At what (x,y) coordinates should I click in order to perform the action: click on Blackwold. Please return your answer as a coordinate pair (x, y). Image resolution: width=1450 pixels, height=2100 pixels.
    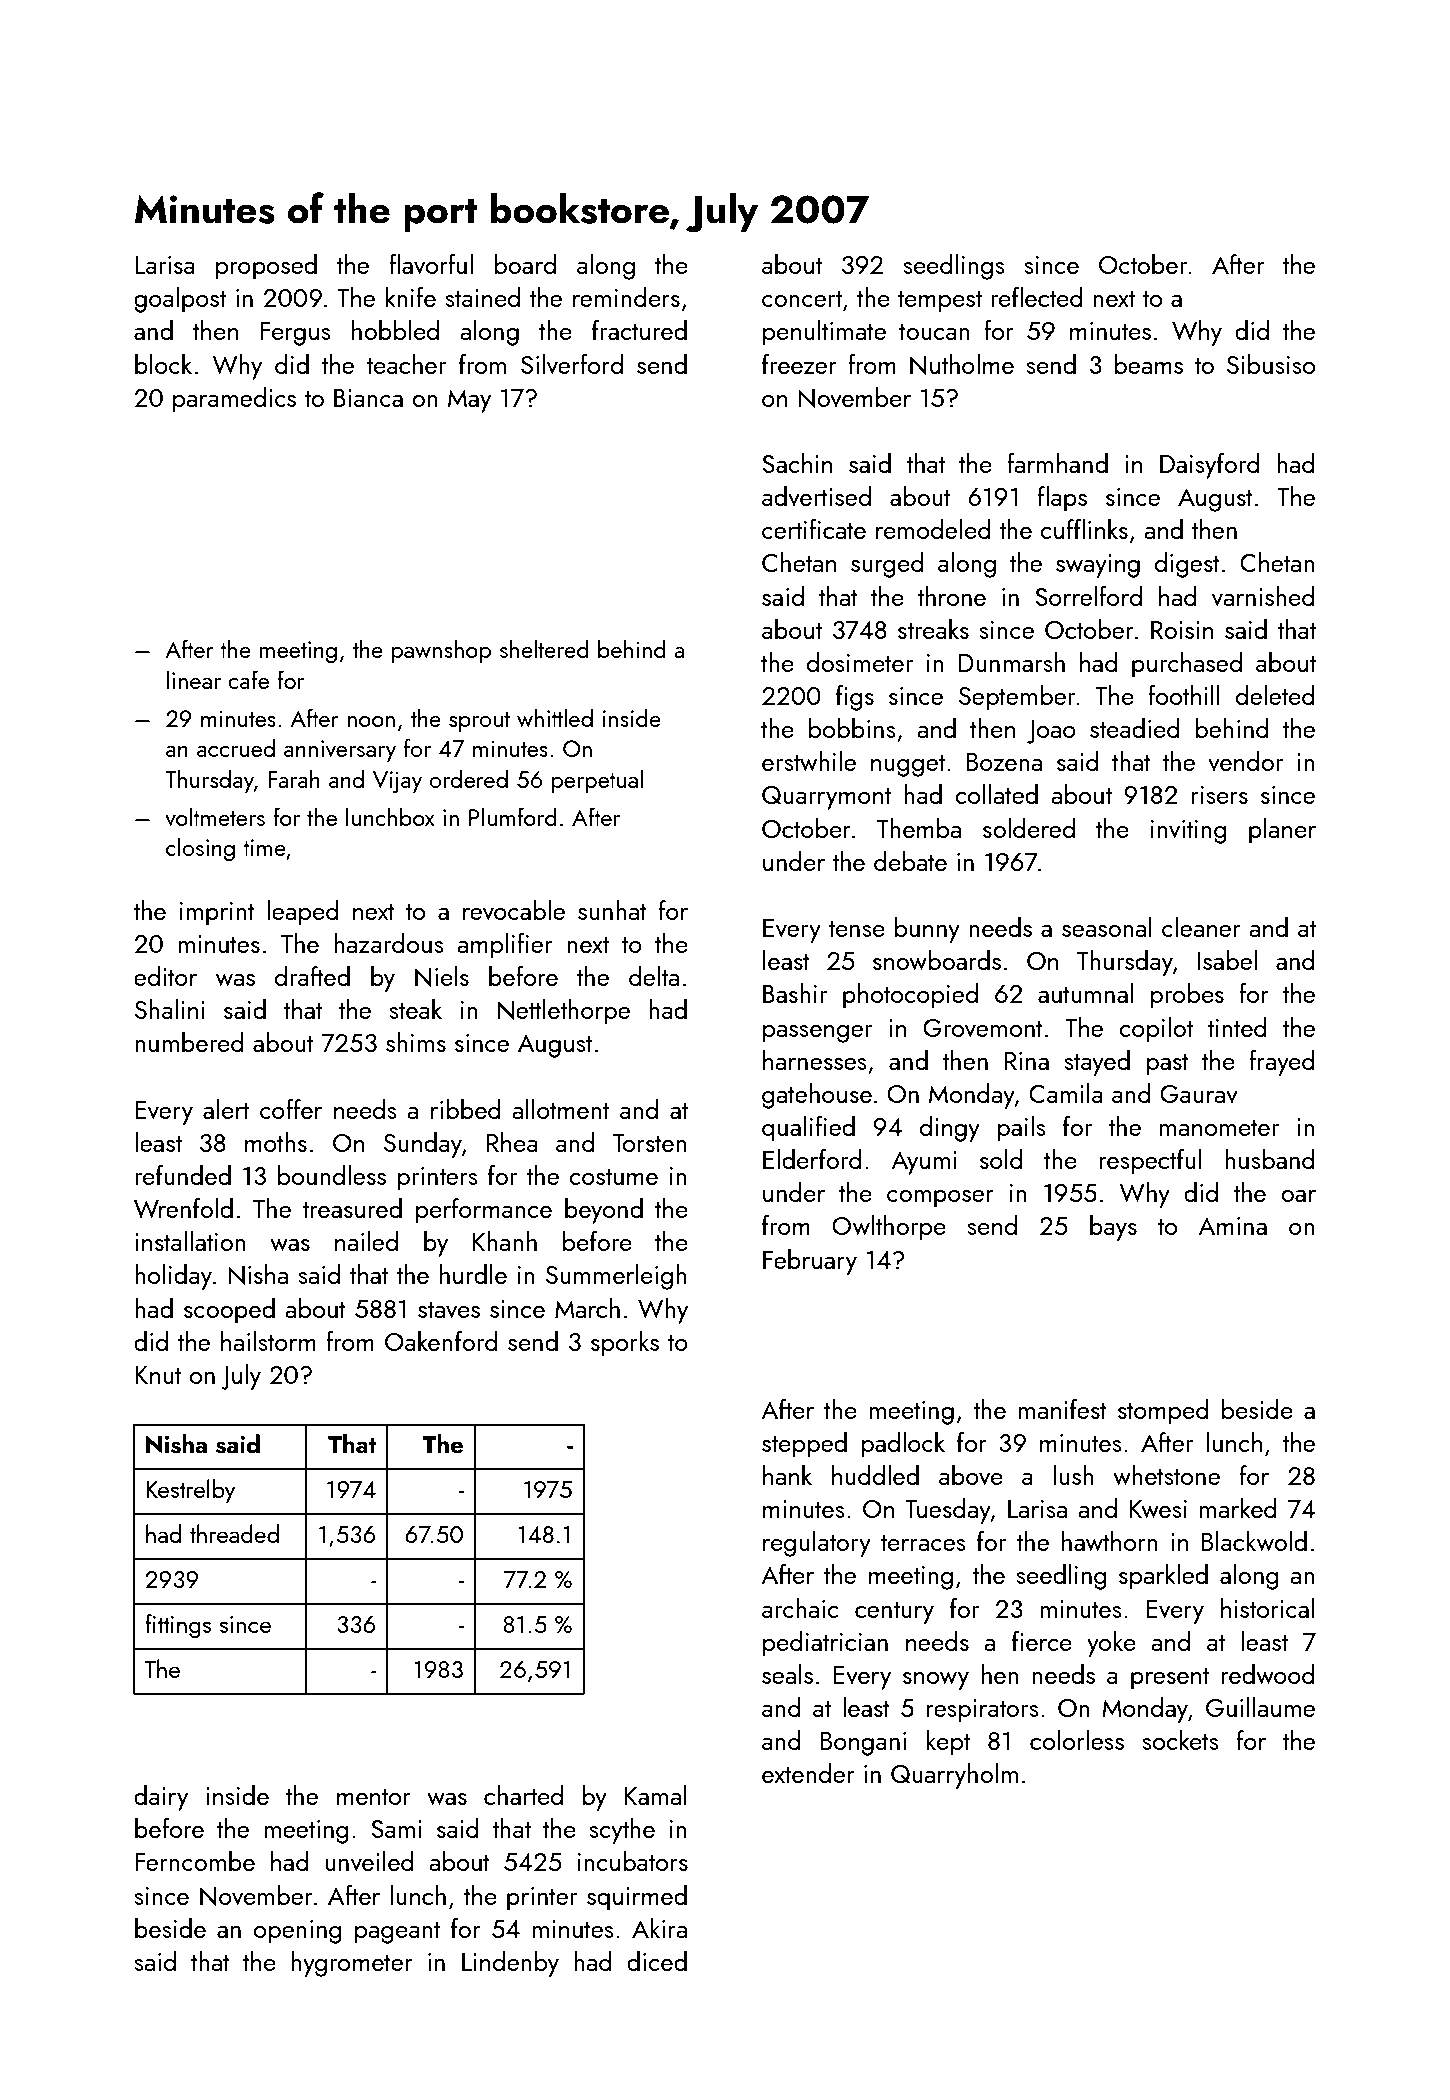
    Looking at the image, I should click on (1254, 1541).
